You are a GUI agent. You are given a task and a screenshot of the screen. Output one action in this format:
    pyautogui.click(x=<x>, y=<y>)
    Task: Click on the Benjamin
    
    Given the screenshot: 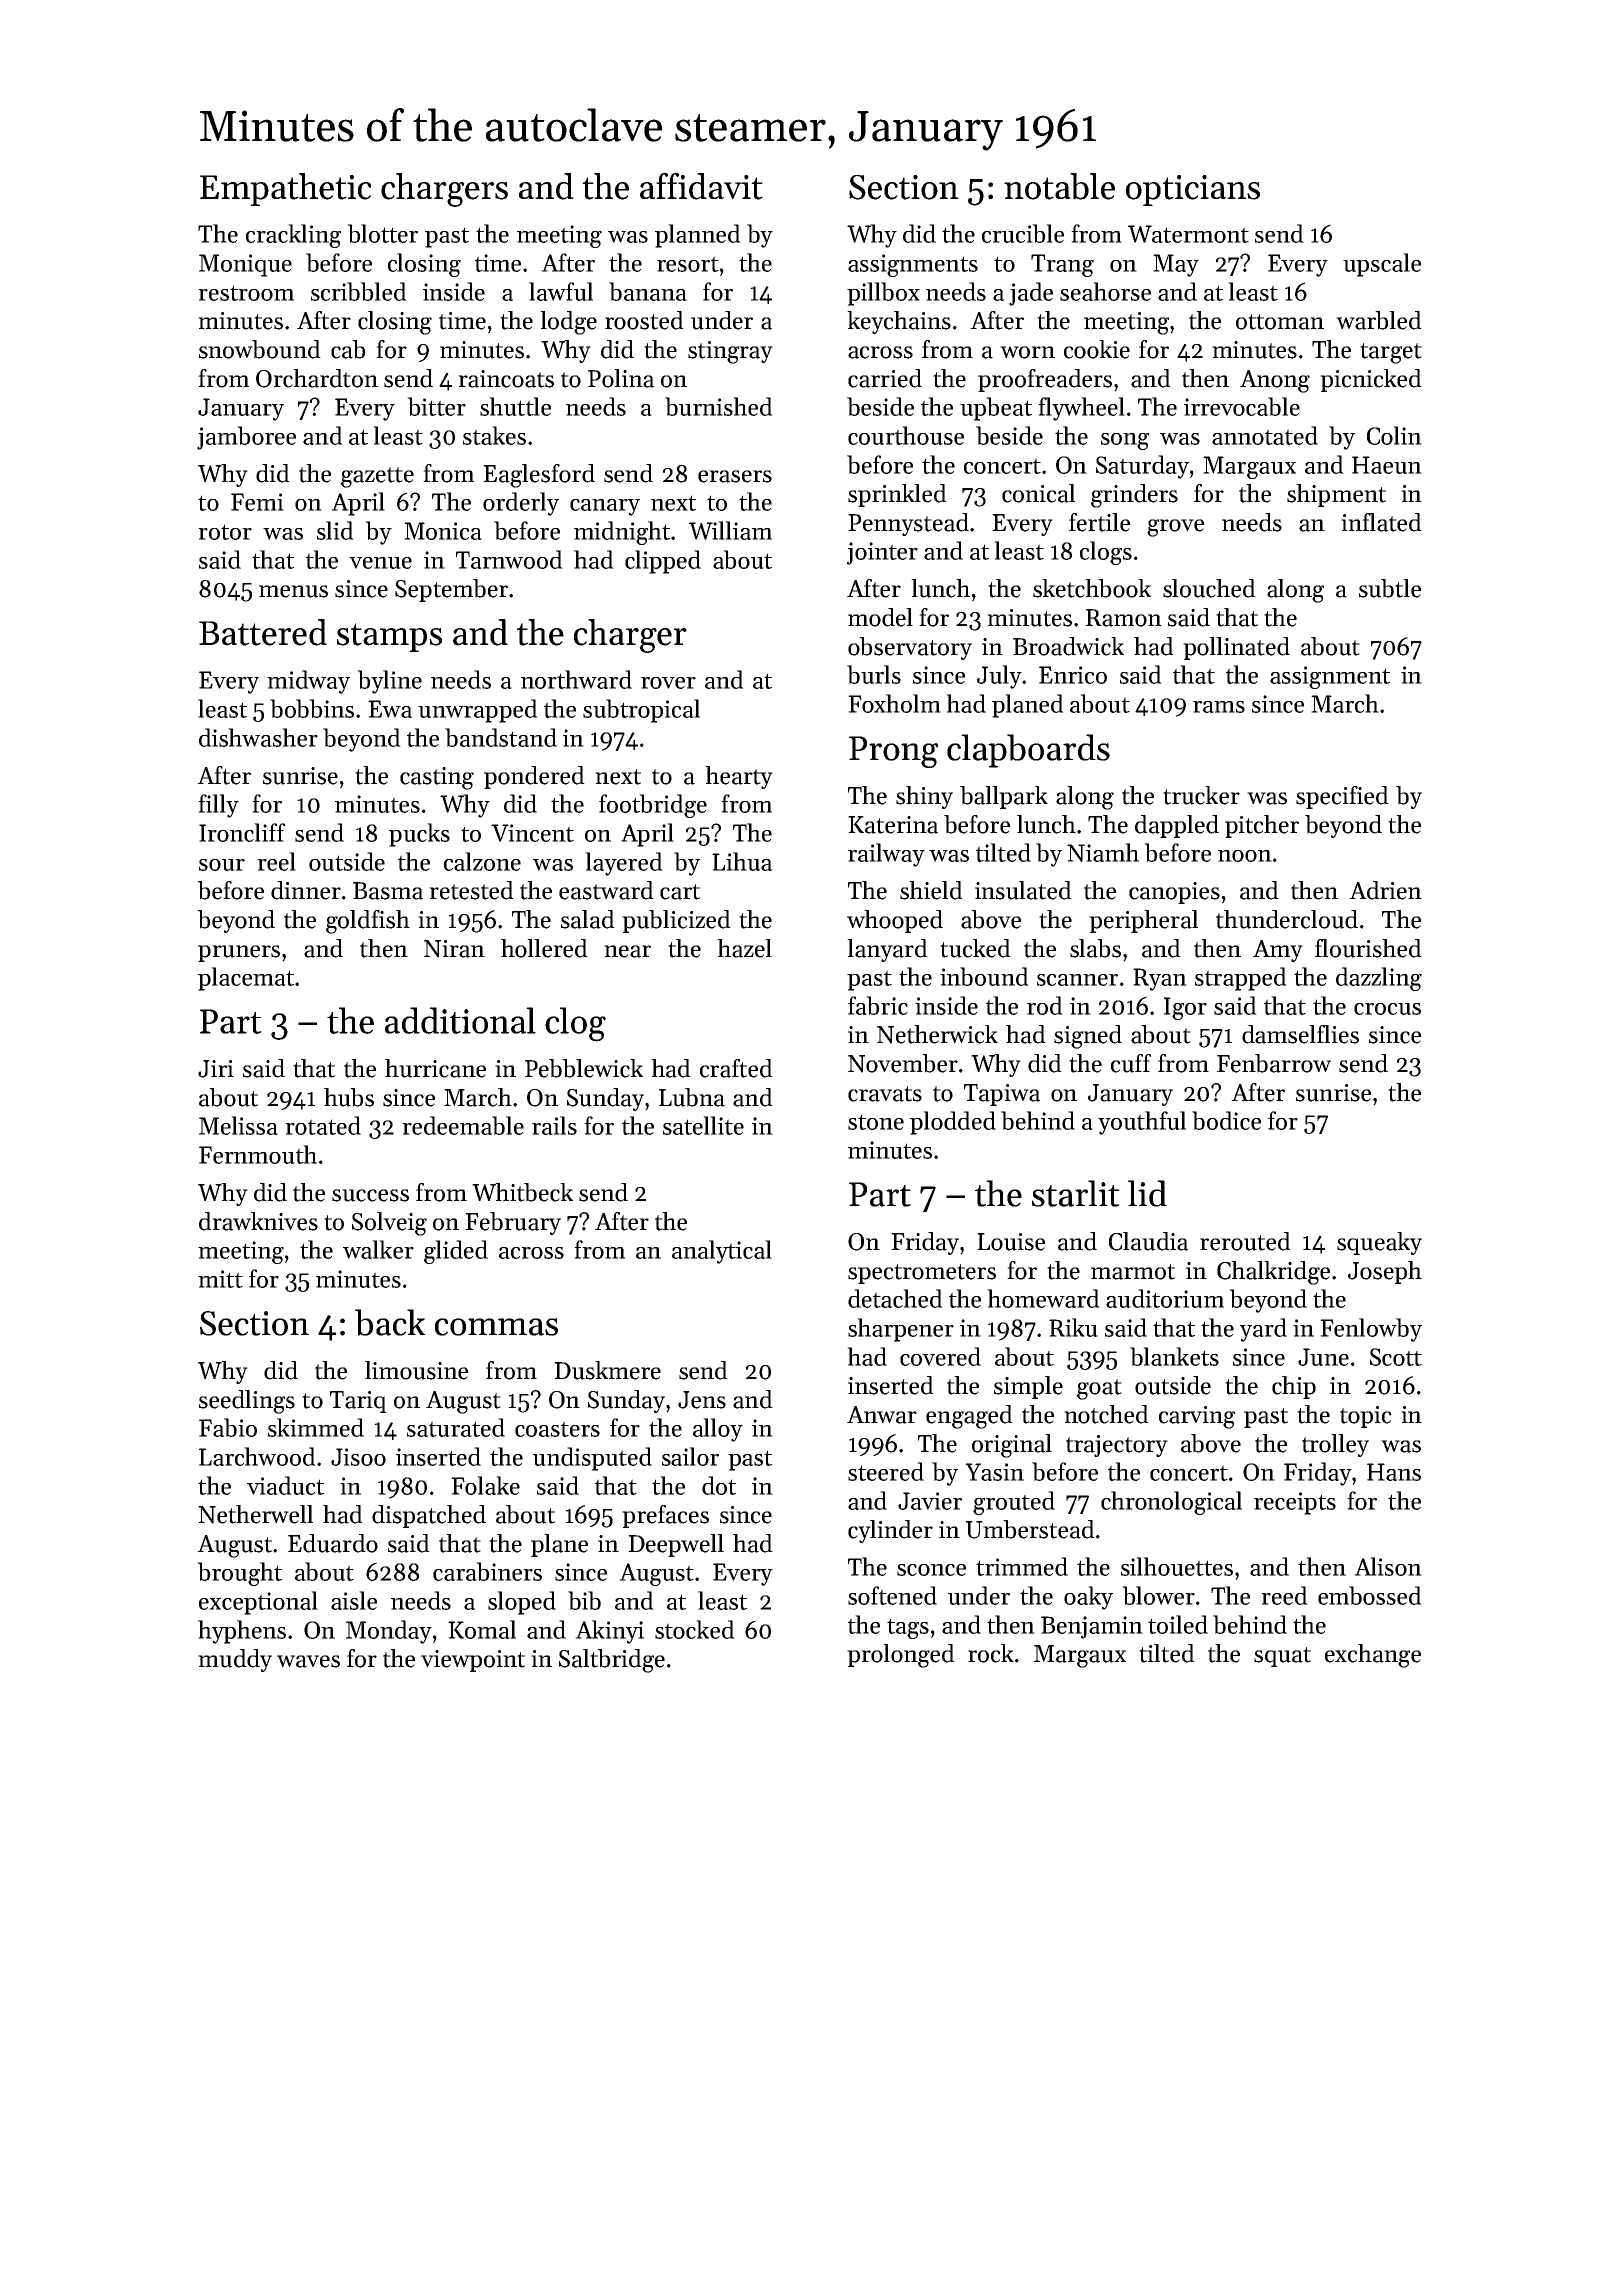 What is the action you would take?
    pyautogui.click(x=1092, y=1627)
